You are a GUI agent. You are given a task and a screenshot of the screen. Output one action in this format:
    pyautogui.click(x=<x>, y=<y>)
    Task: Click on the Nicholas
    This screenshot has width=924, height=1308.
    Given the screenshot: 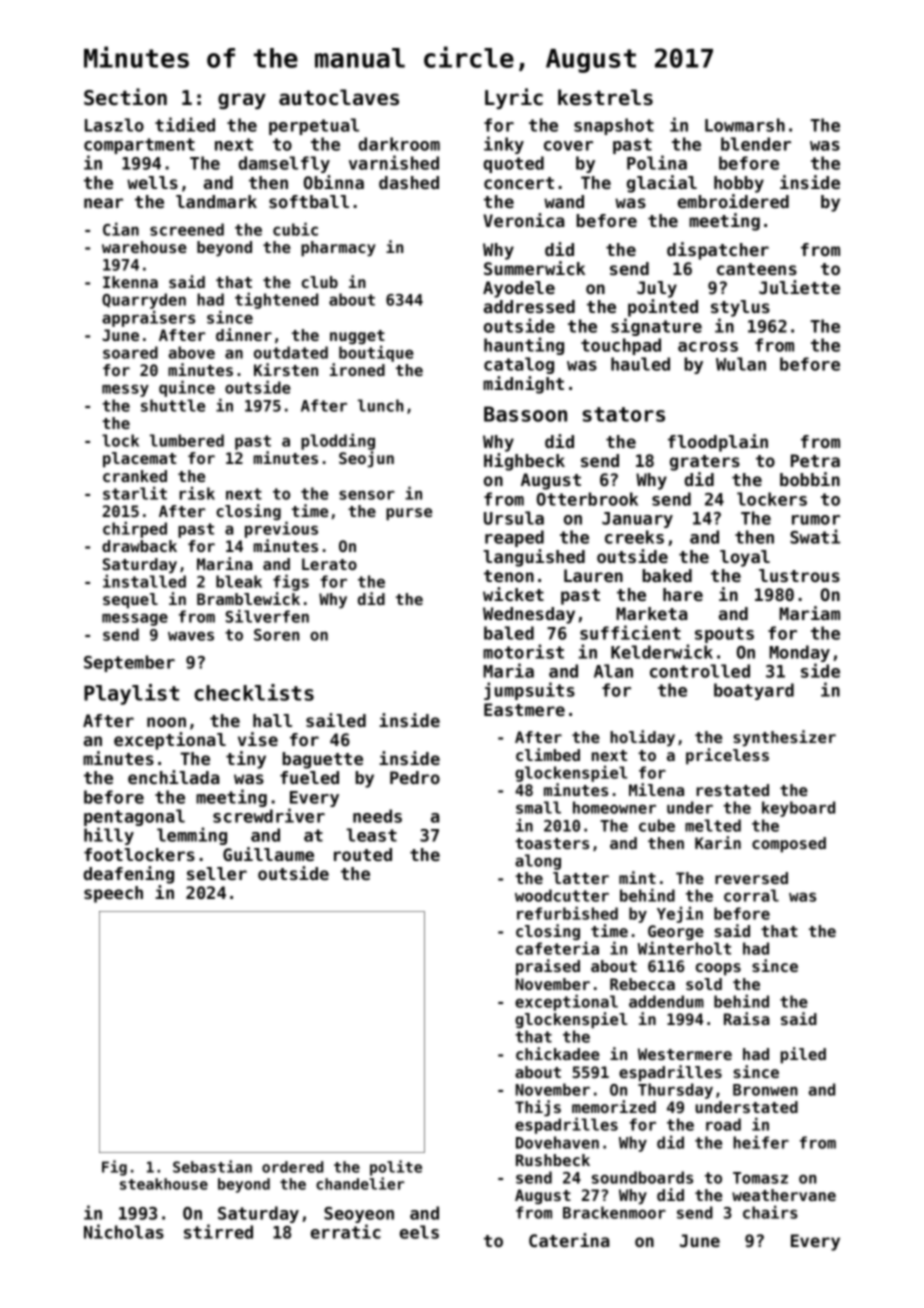 What is the action you would take?
    pyautogui.click(x=124, y=1231)
